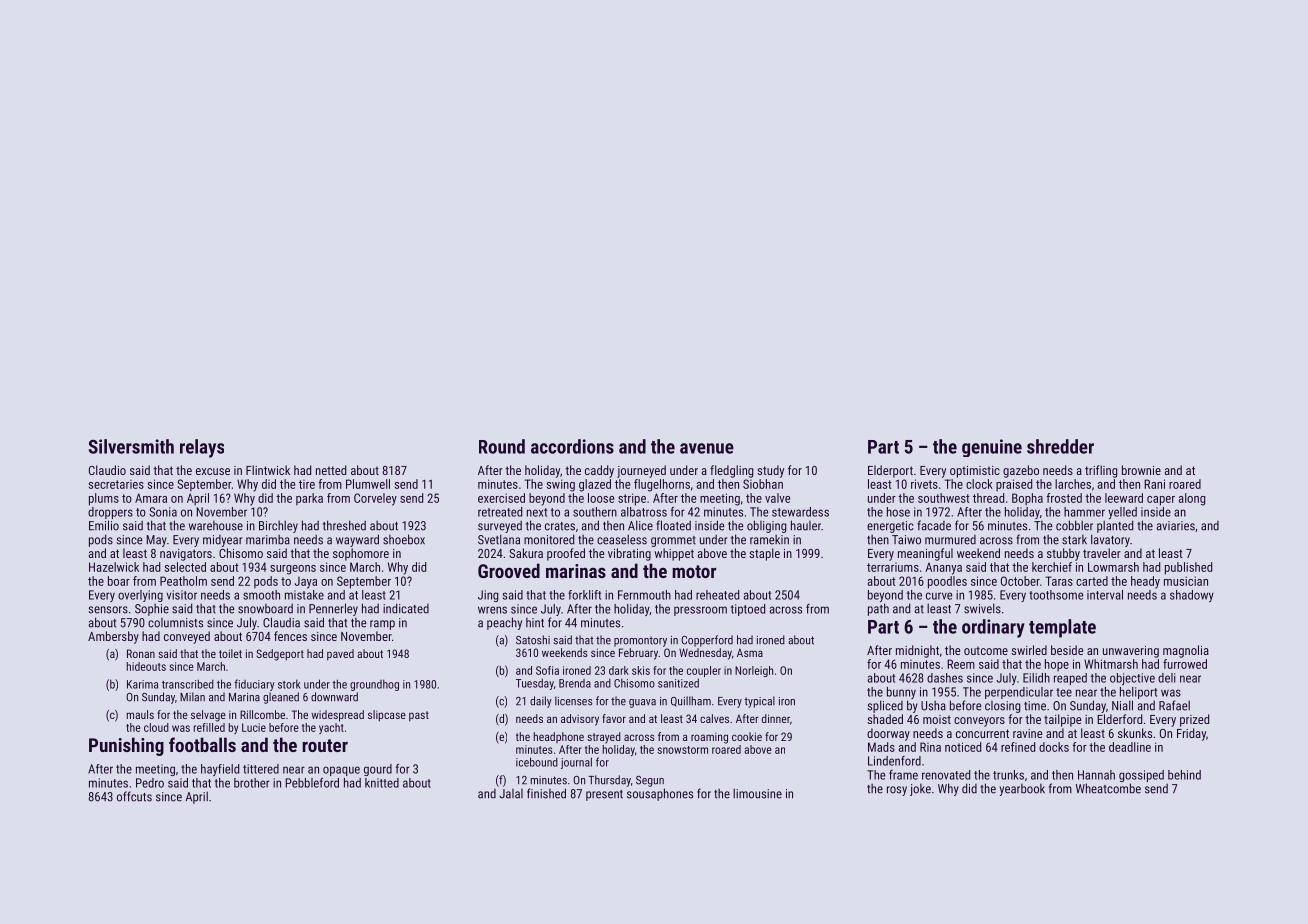  What do you see at coordinates (254, 685) in the document?
I see `fiduciary` at bounding box center [254, 685].
